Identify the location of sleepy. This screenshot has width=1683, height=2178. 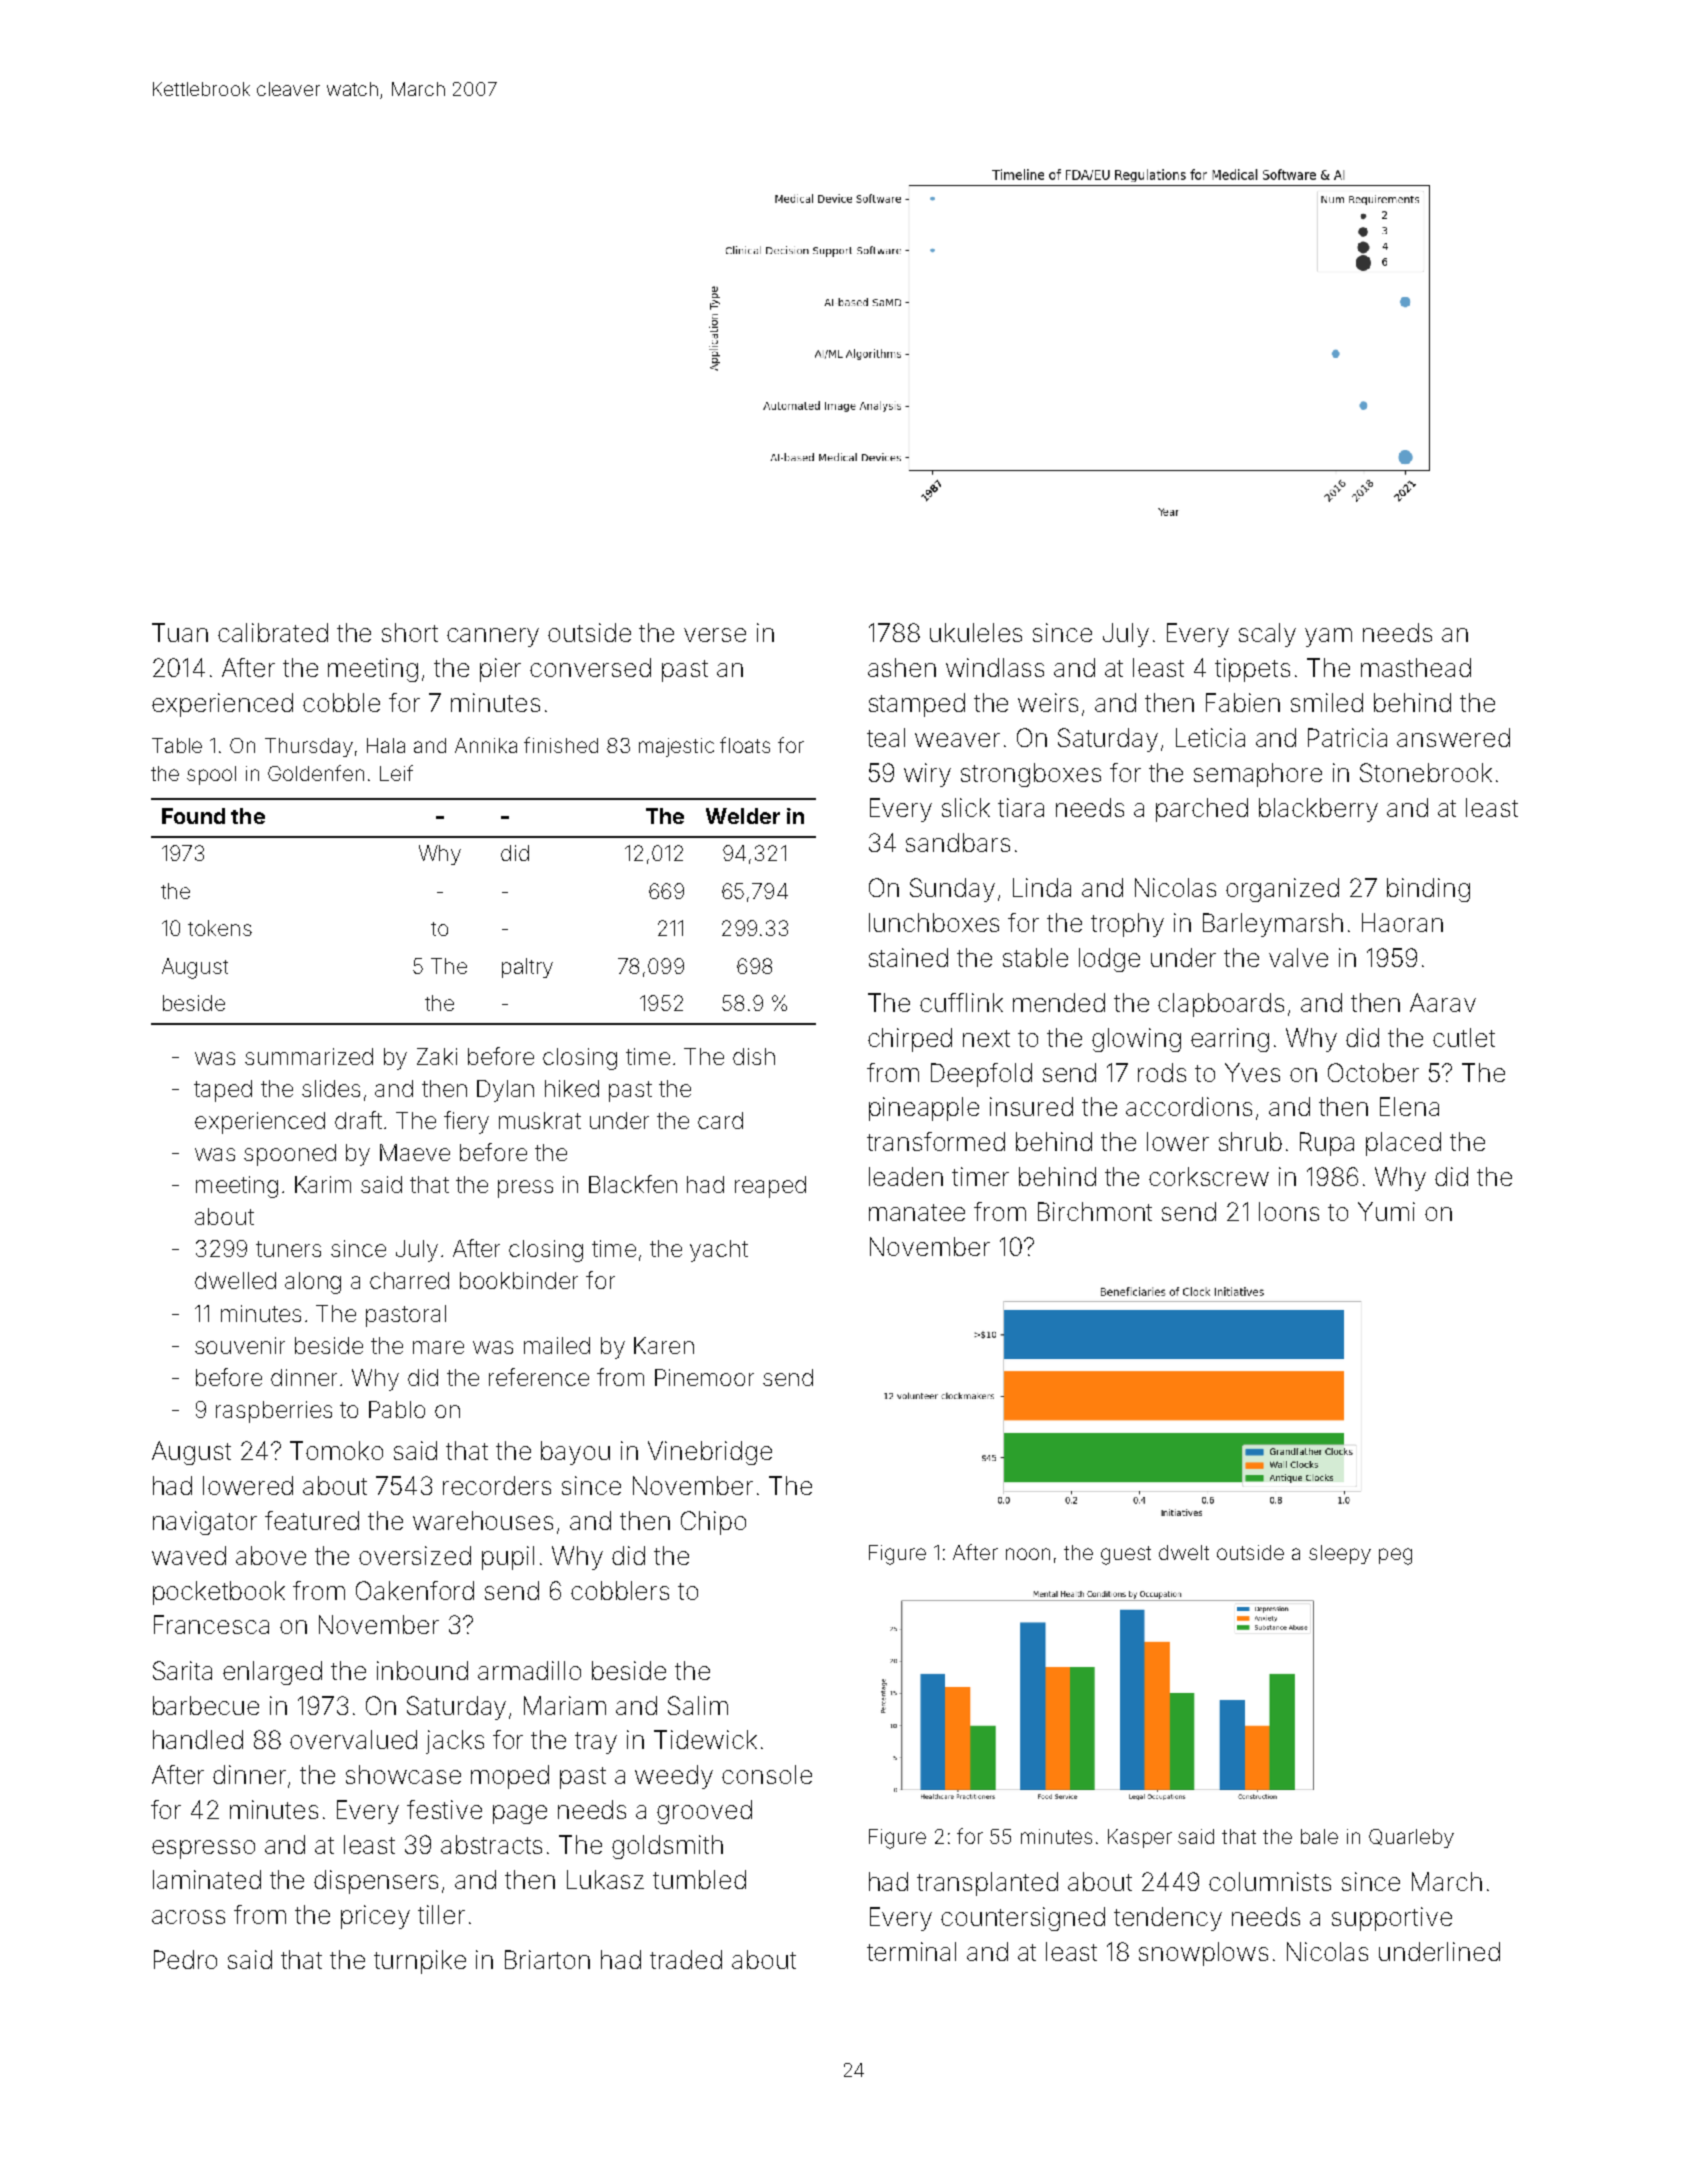
(1340, 1554).
